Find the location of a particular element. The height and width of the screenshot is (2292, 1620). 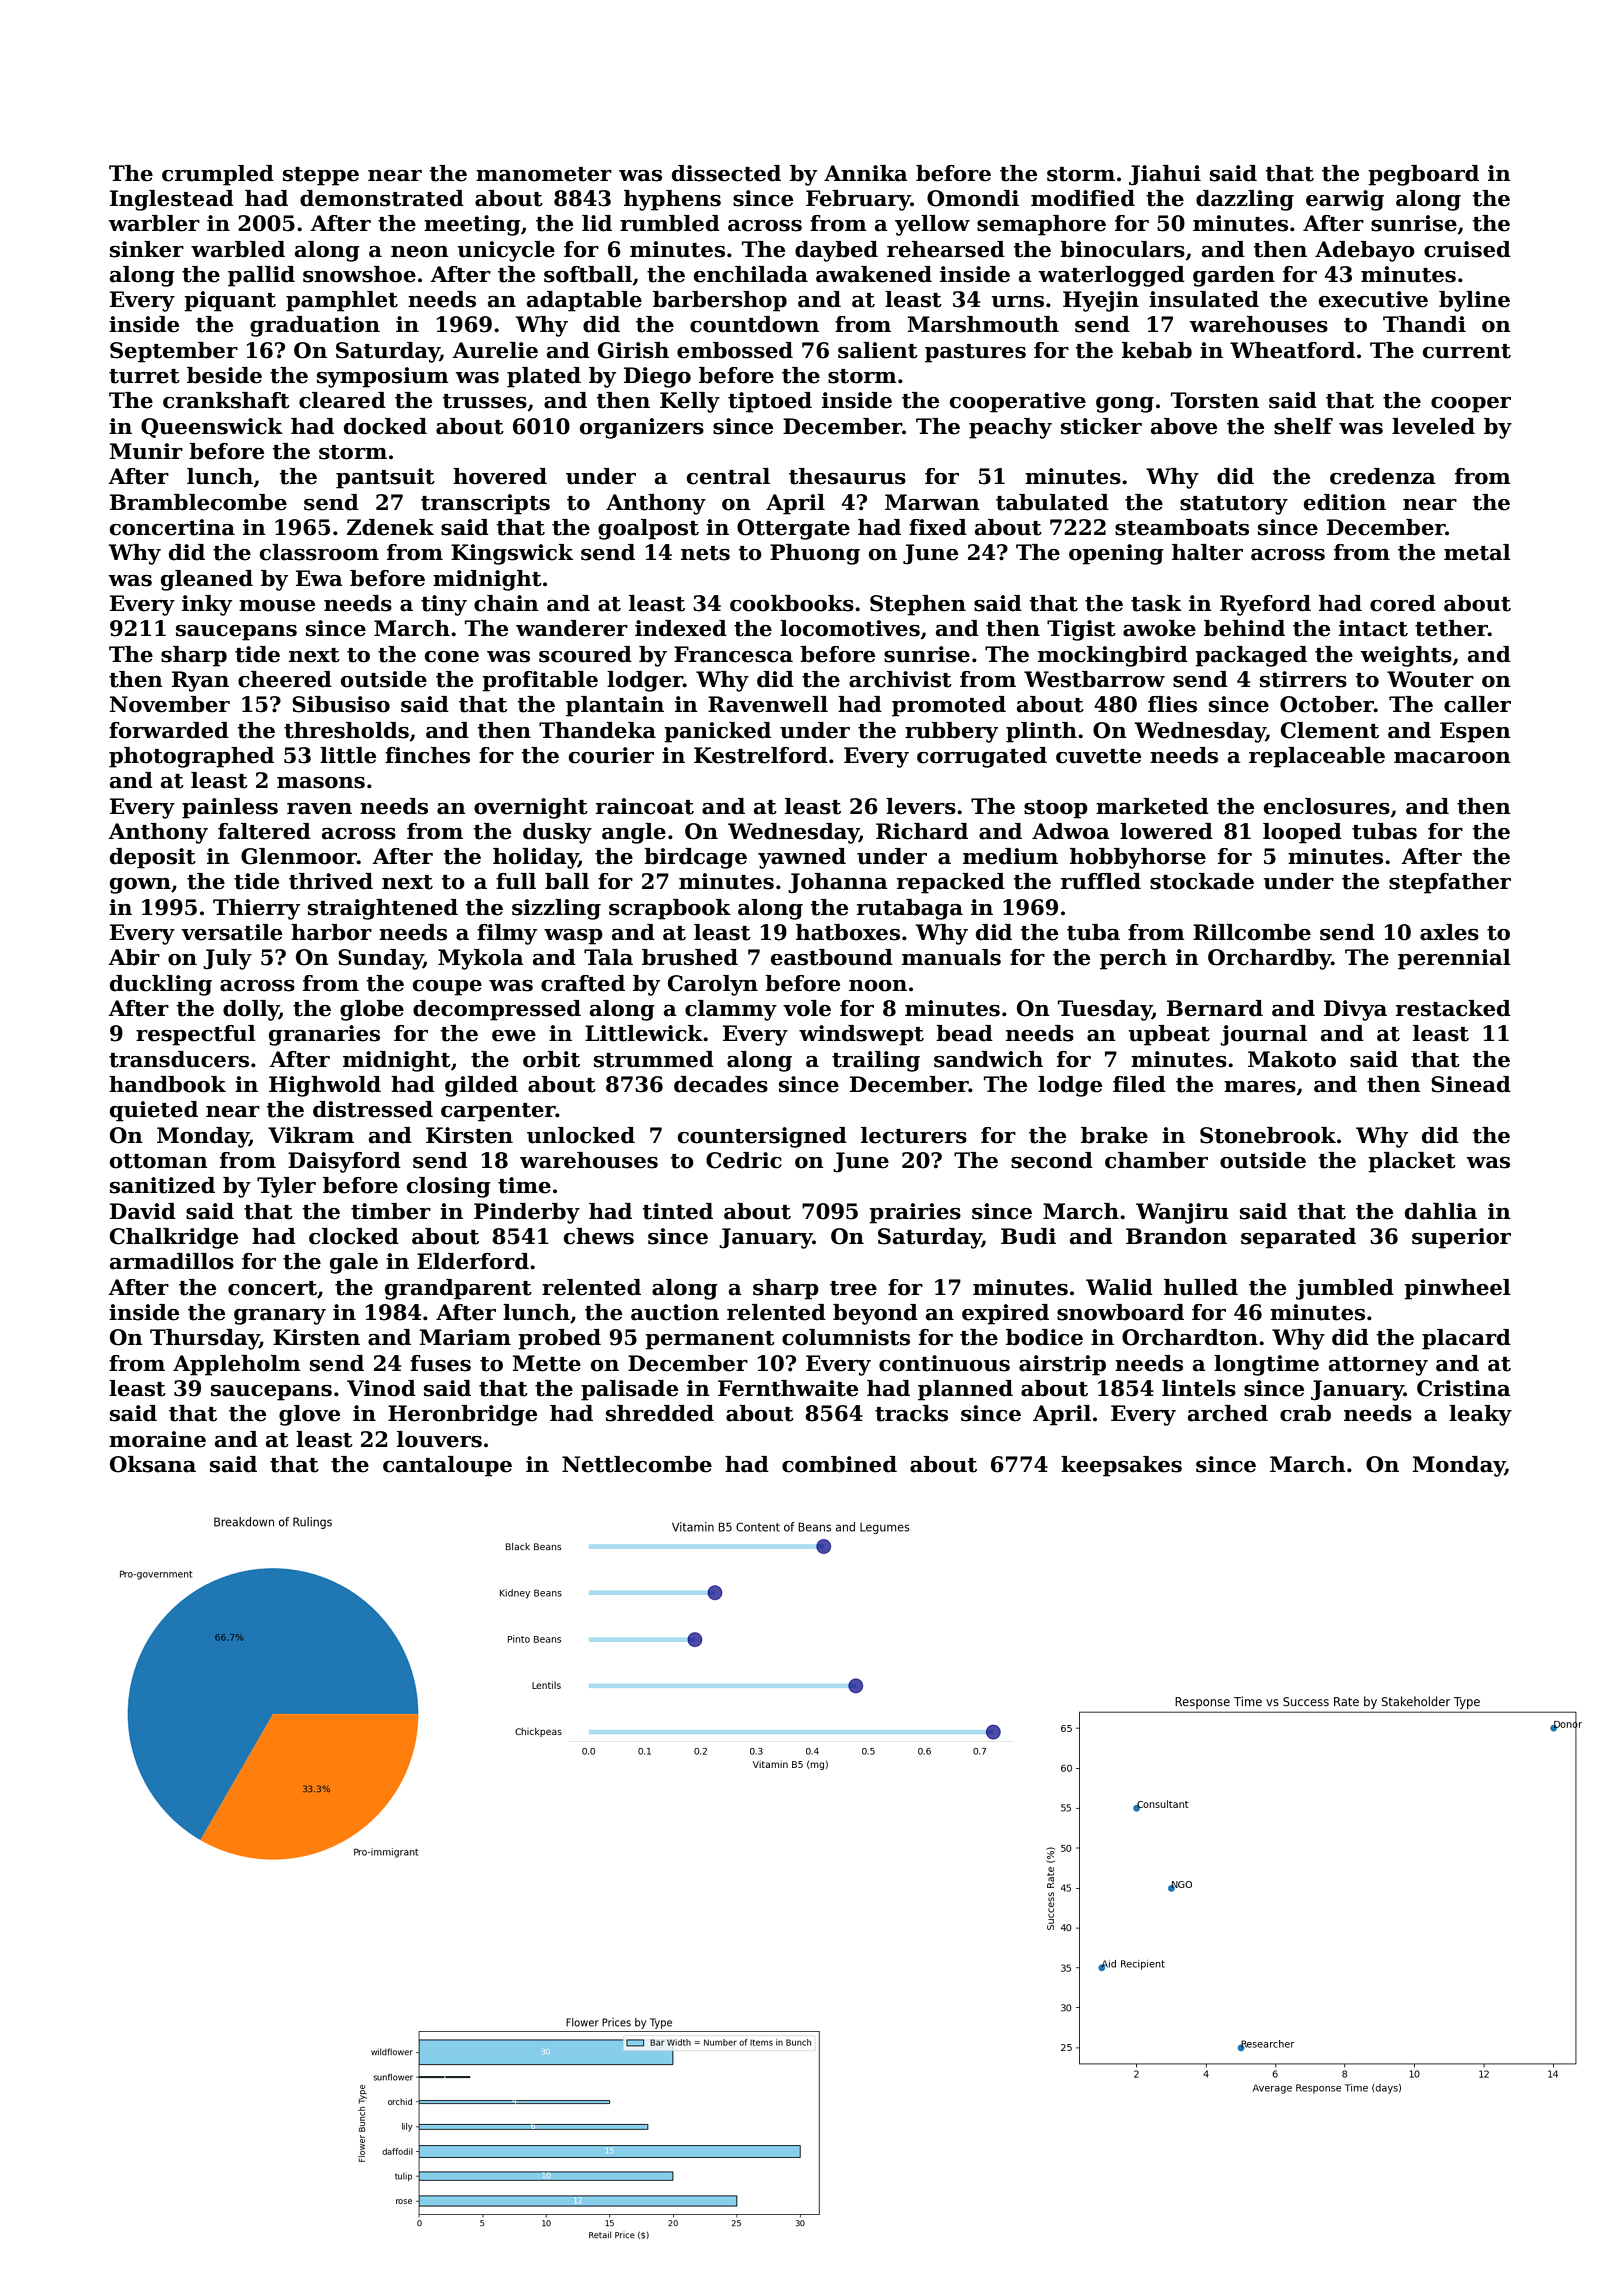

Munir is located at coordinates (146, 451).
